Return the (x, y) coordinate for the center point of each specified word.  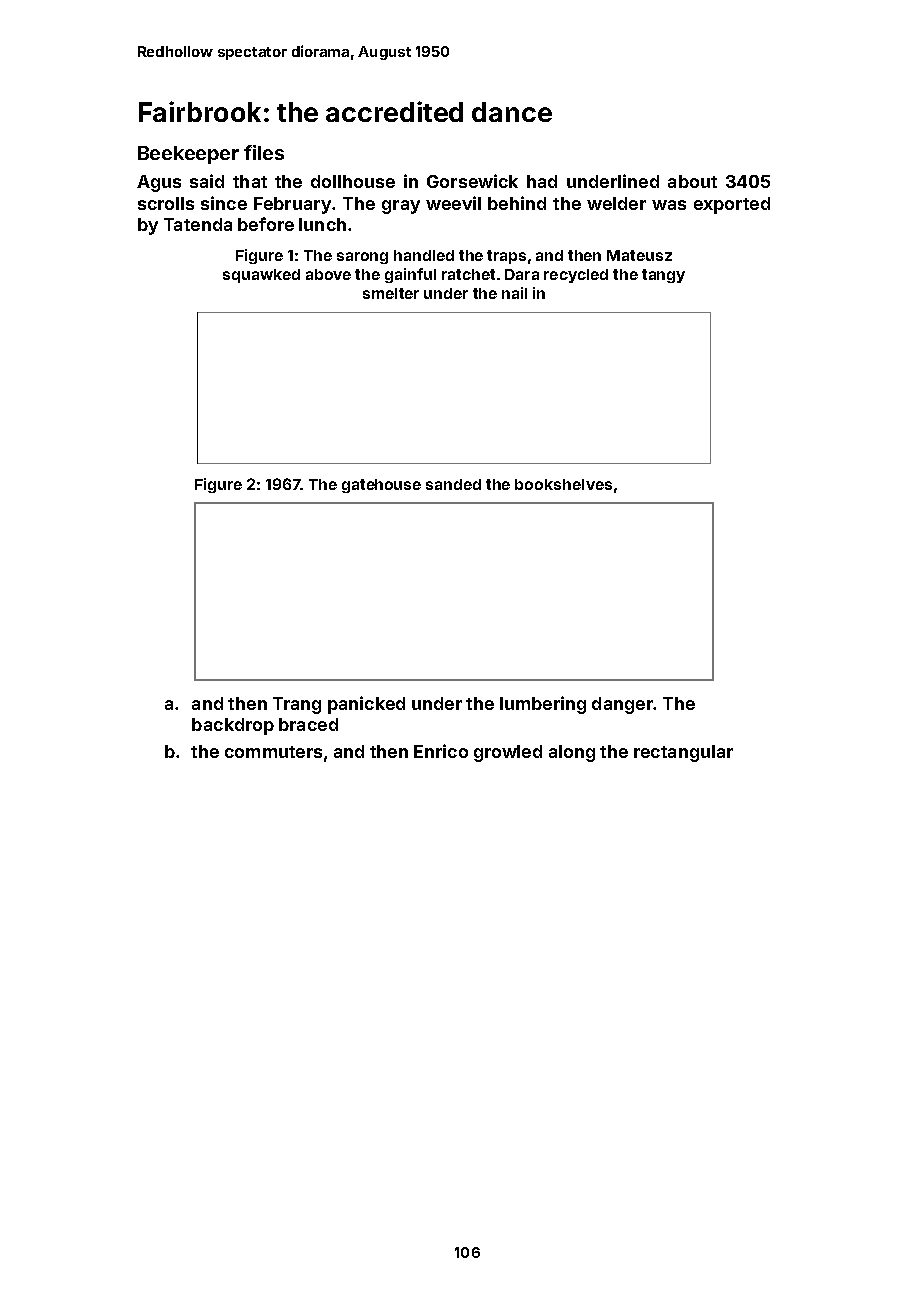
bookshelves (563, 484)
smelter (391, 293)
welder (616, 203)
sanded (453, 484)
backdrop (233, 726)
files (264, 152)
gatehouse (381, 486)
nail (514, 293)
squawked (261, 276)
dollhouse (353, 181)
